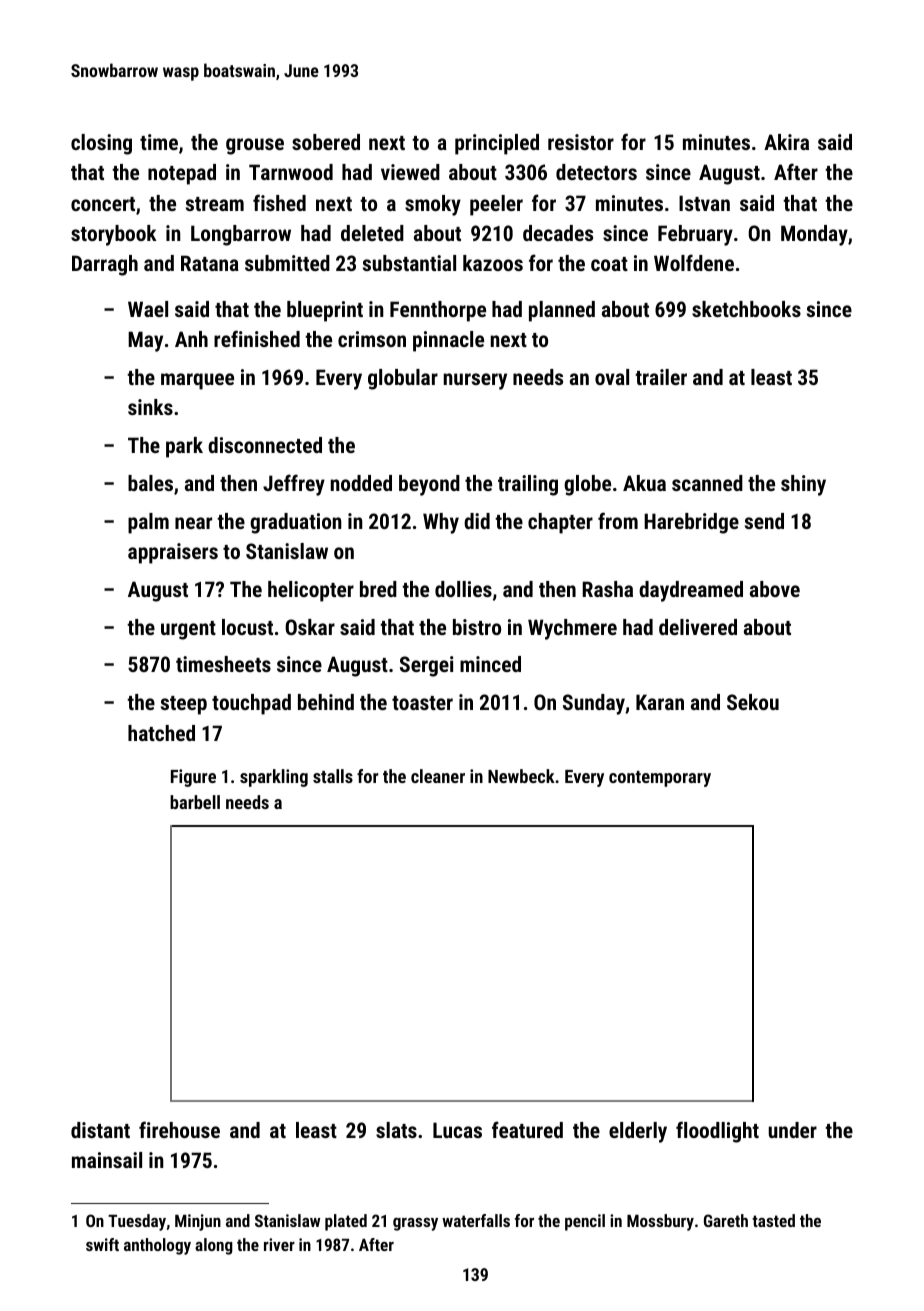  Describe the element at coordinates (173, 553) in the image. I see `appraisers` at that location.
